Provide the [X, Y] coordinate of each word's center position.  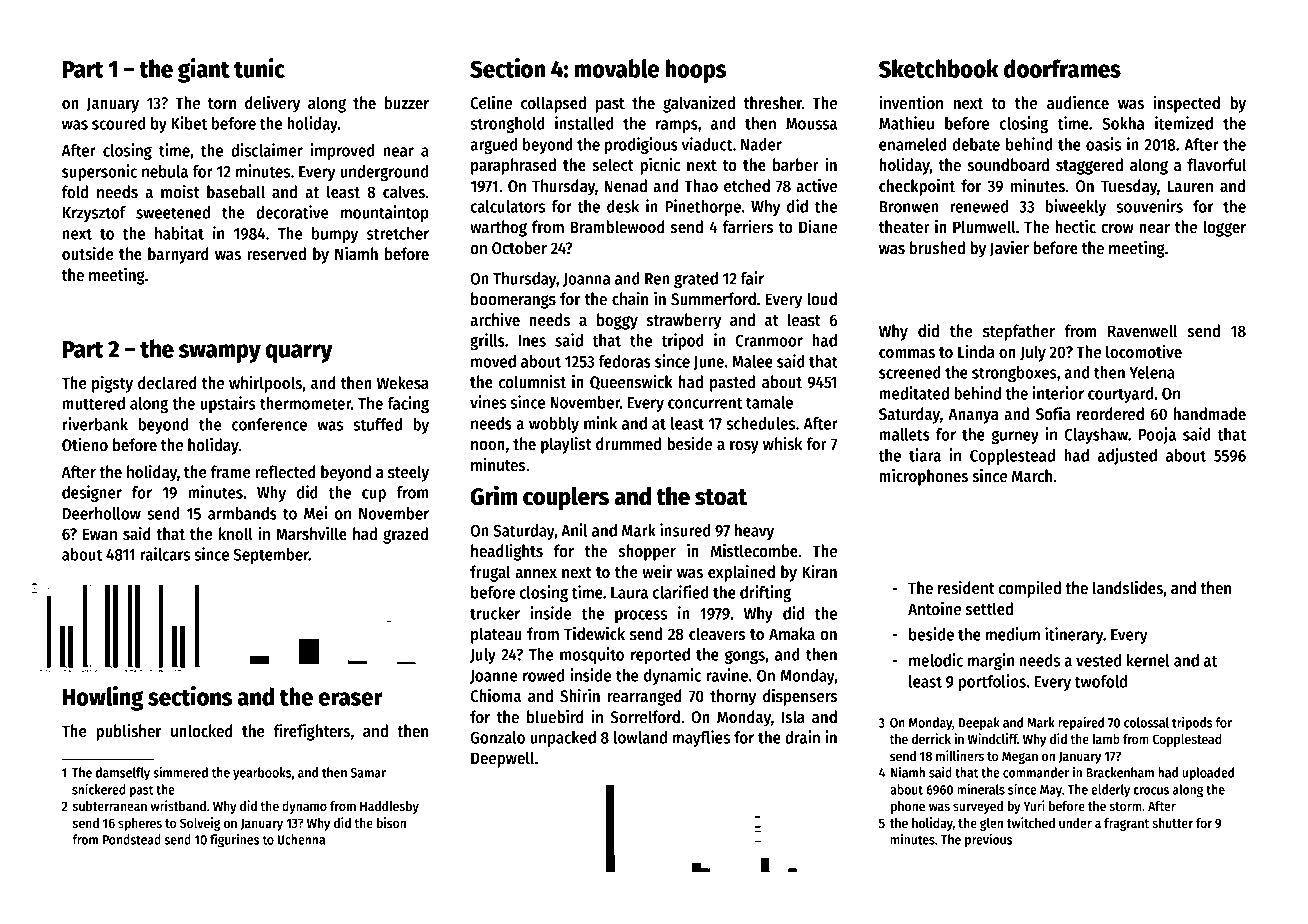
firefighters [312, 732]
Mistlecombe [754, 550]
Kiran [819, 571]
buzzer [406, 103]
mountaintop [385, 213]
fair [752, 278]
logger [1224, 228]
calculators [508, 206]
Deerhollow [102, 513]
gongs [745, 657]
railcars [165, 554]
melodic [936, 660]
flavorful [1216, 165]
